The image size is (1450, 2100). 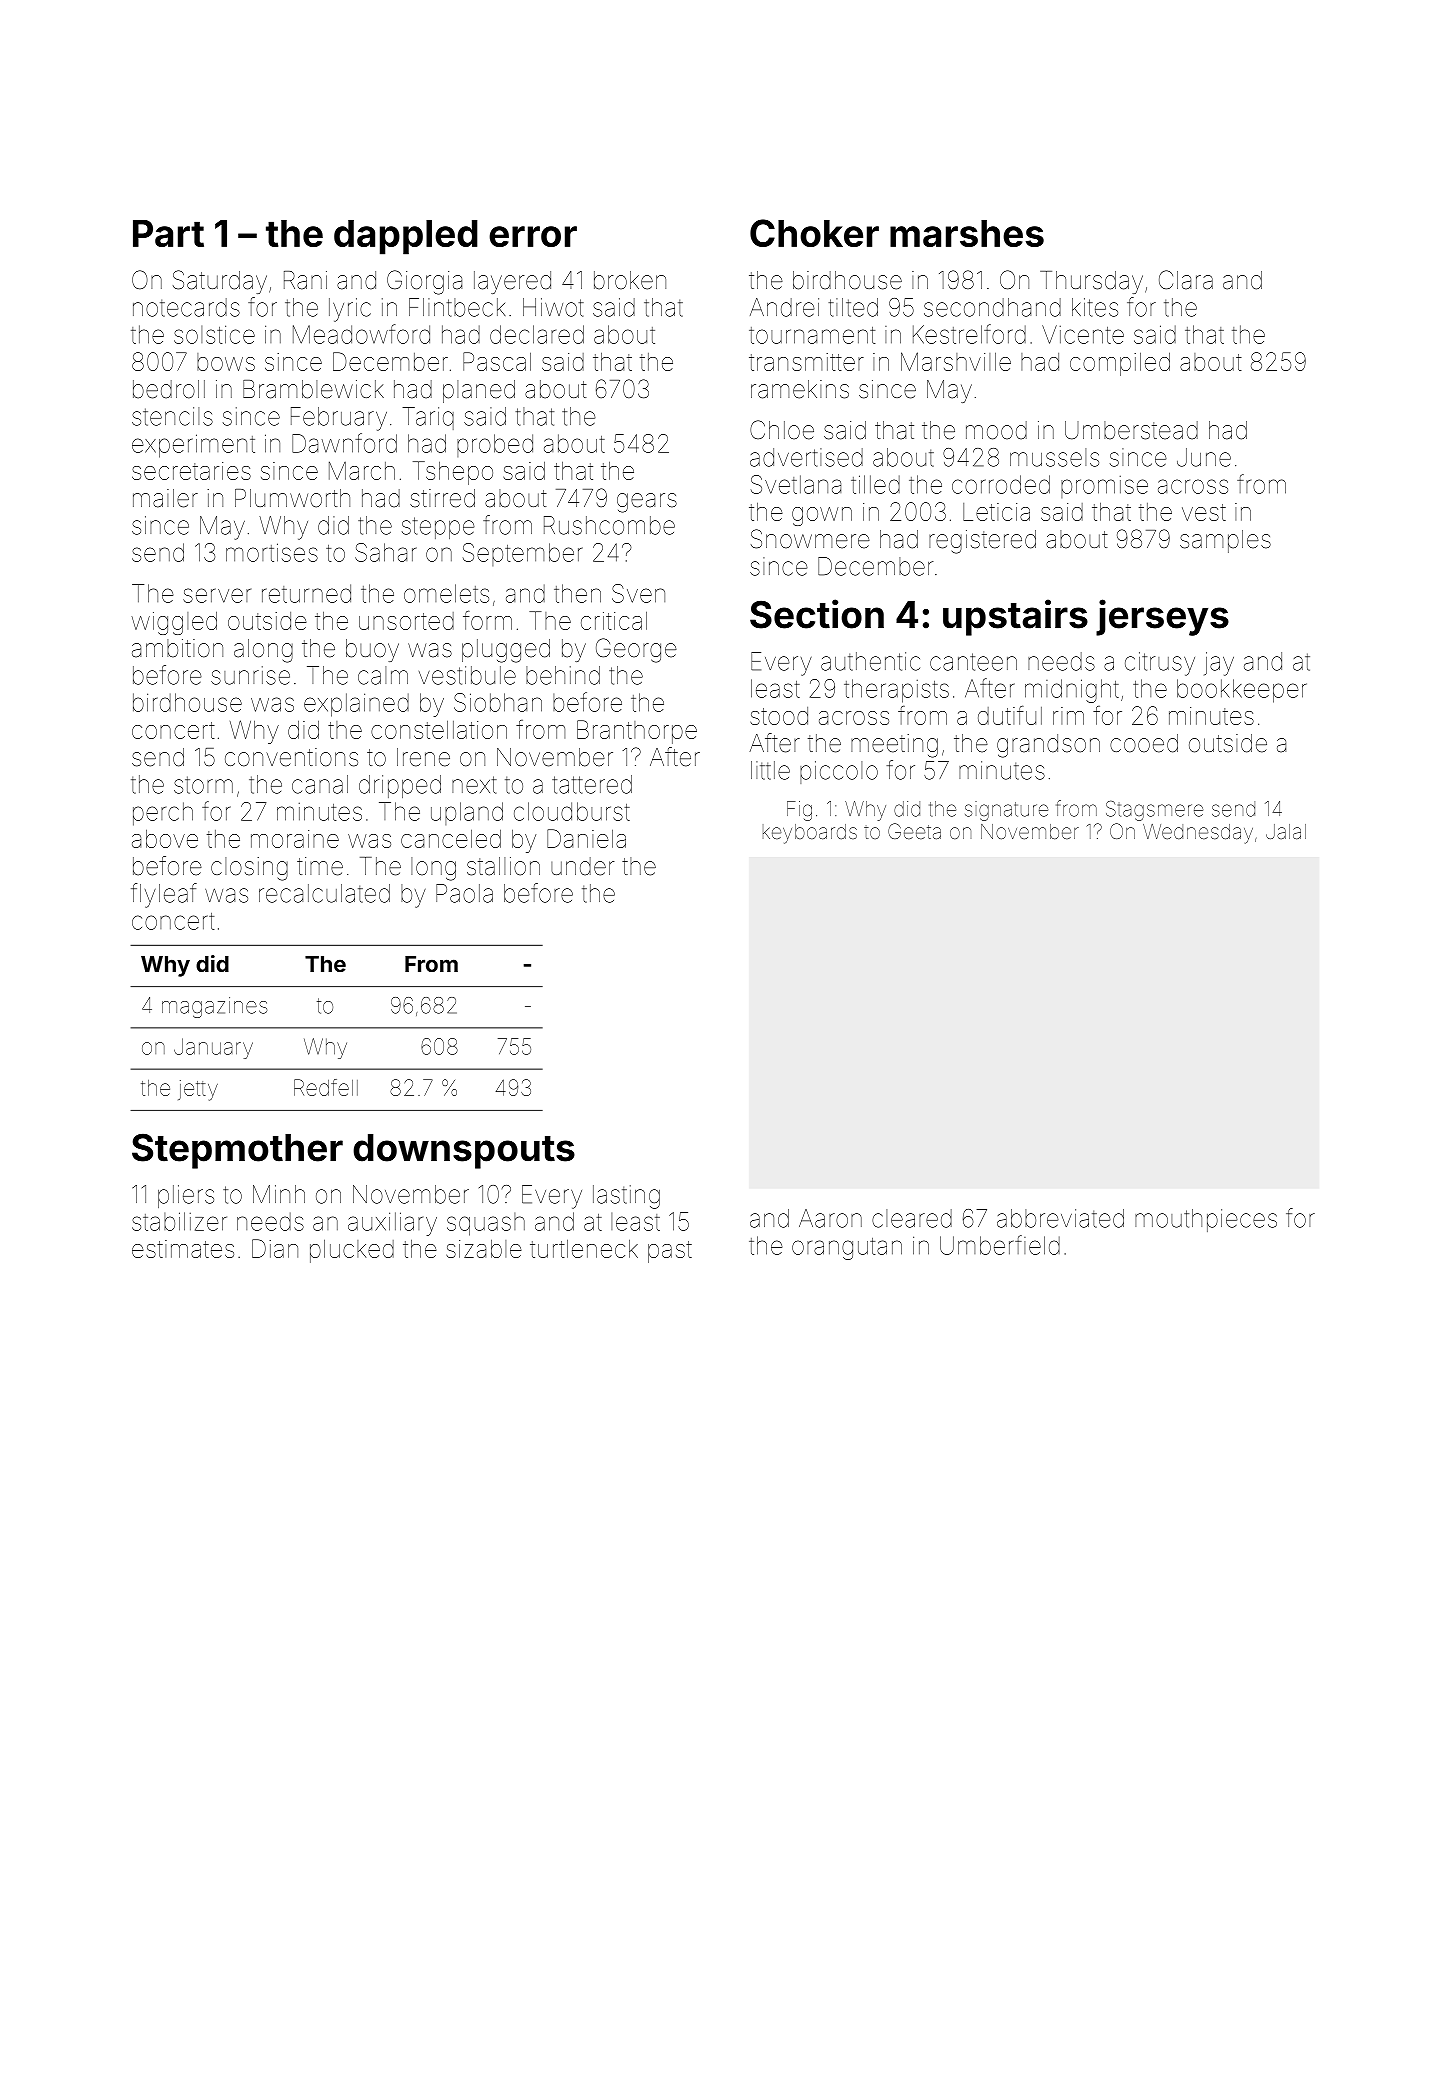 What do you see at coordinates (1060, 1218) in the screenshot?
I see `abbreviated` at bounding box center [1060, 1218].
